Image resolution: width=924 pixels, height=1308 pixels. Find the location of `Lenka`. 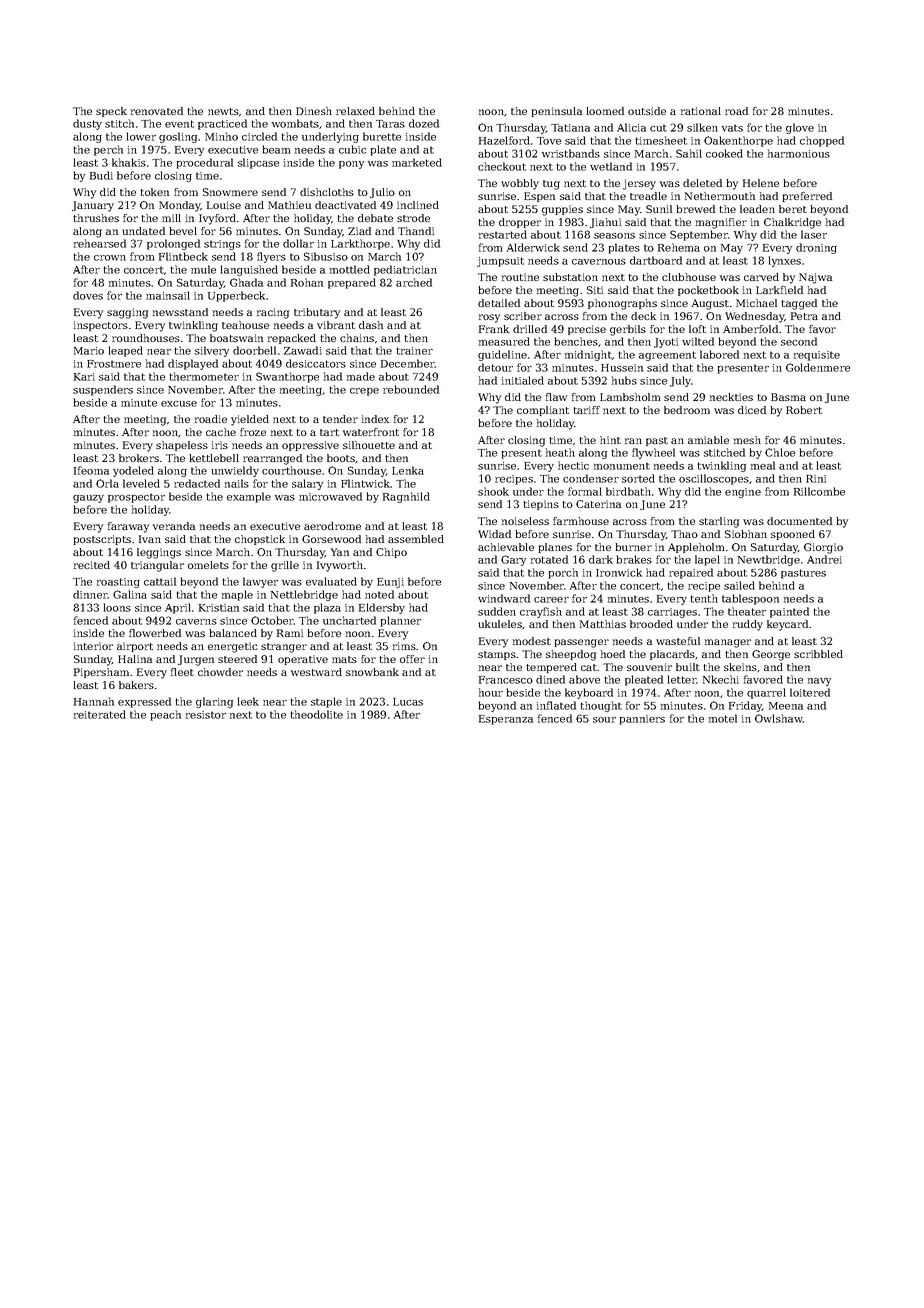

Lenka is located at coordinates (408, 470).
